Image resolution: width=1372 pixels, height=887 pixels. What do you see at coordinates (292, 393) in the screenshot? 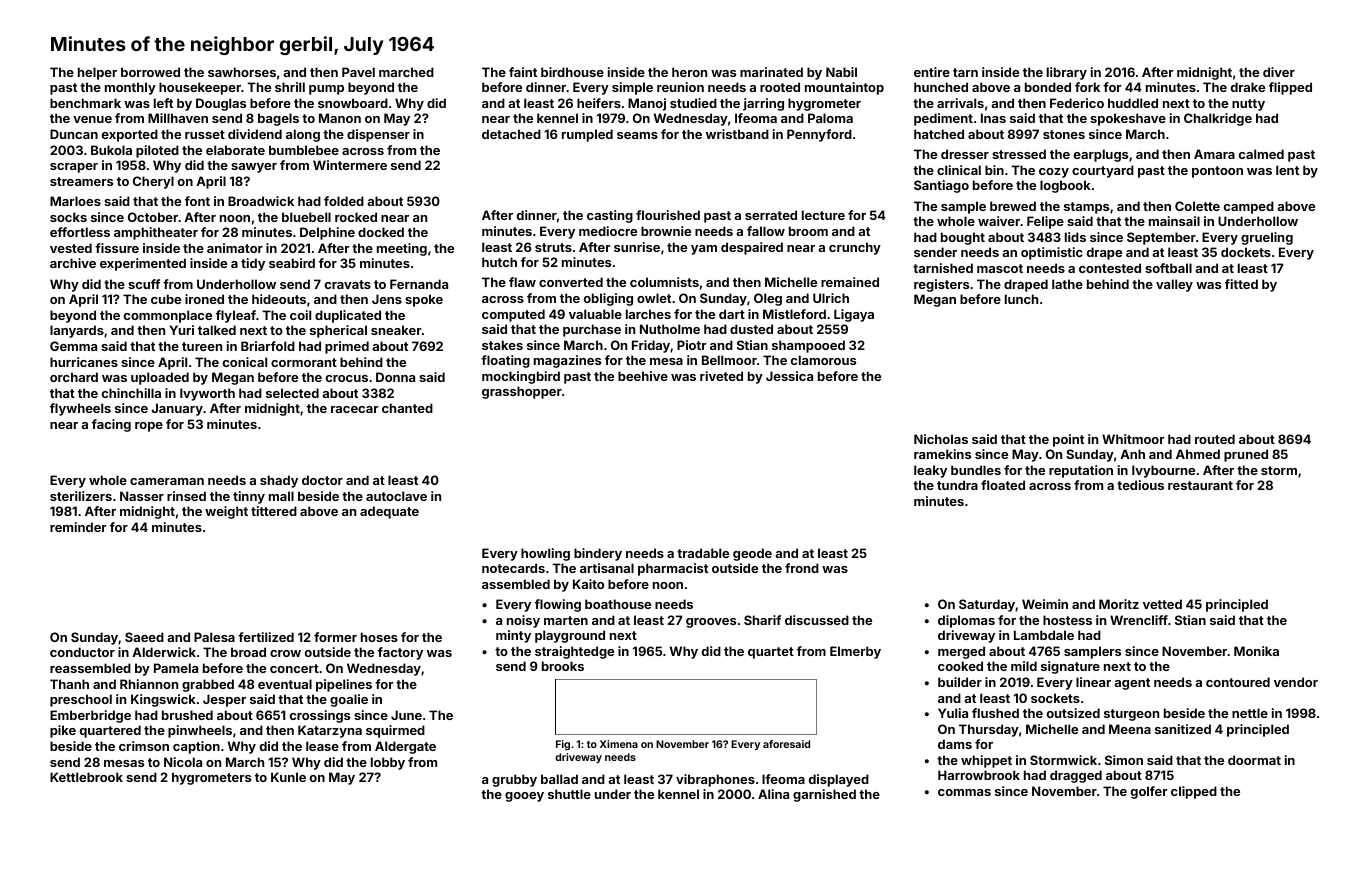
I see `selected` at bounding box center [292, 393].
